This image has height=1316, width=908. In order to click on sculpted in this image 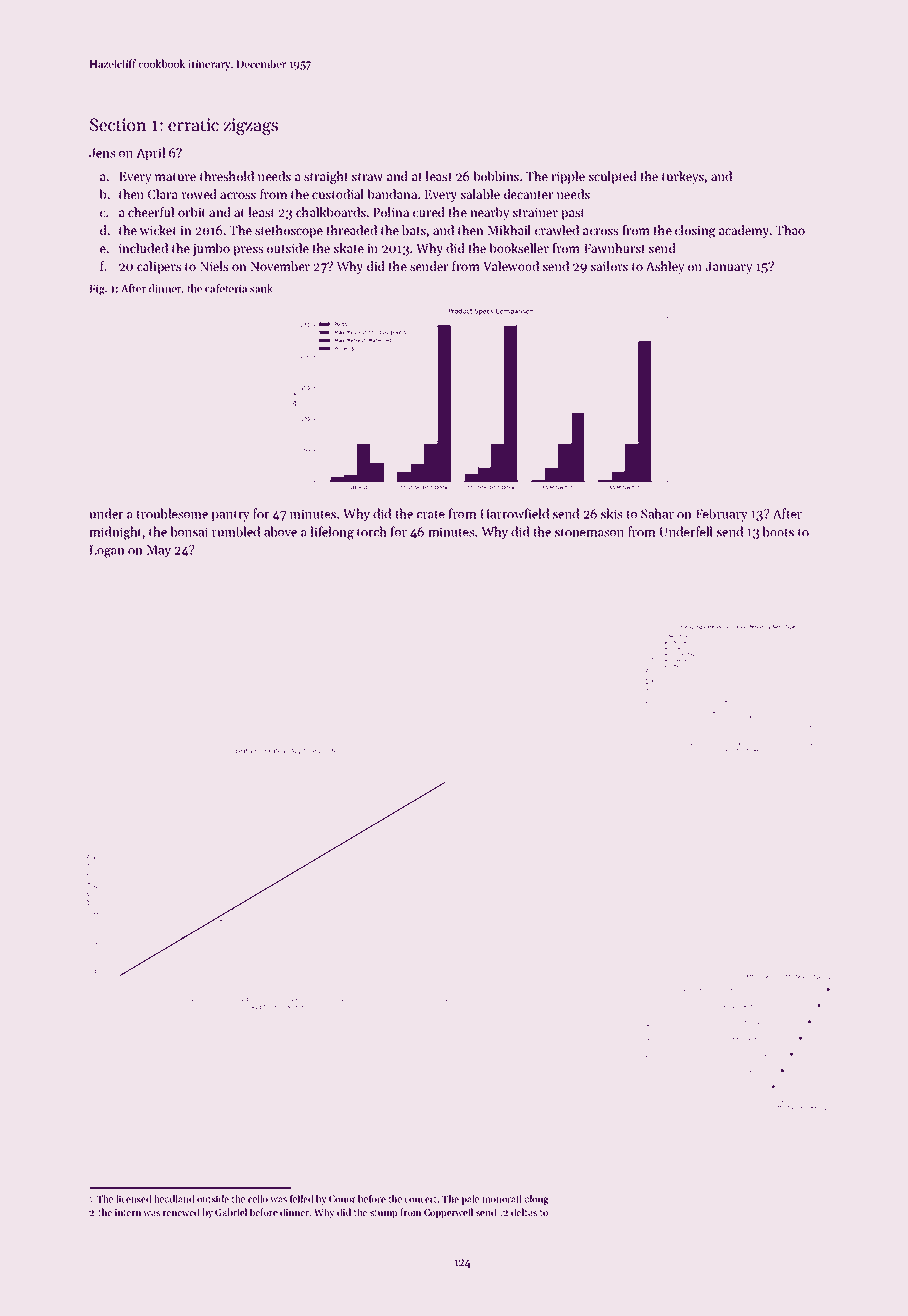, I will do `click(613, 177)`.
